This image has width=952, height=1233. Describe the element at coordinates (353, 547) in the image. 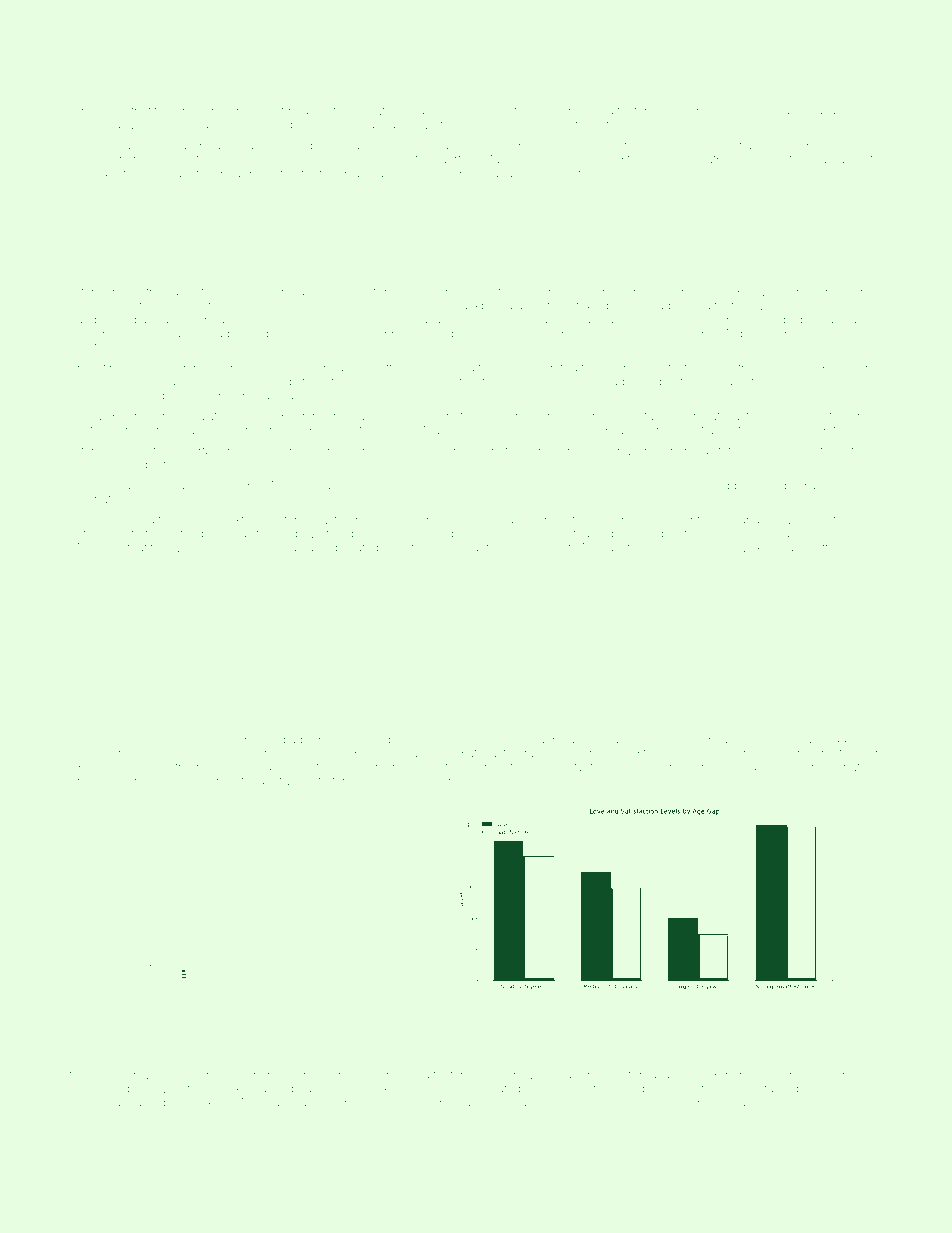

I see `lubricated` at that location.
